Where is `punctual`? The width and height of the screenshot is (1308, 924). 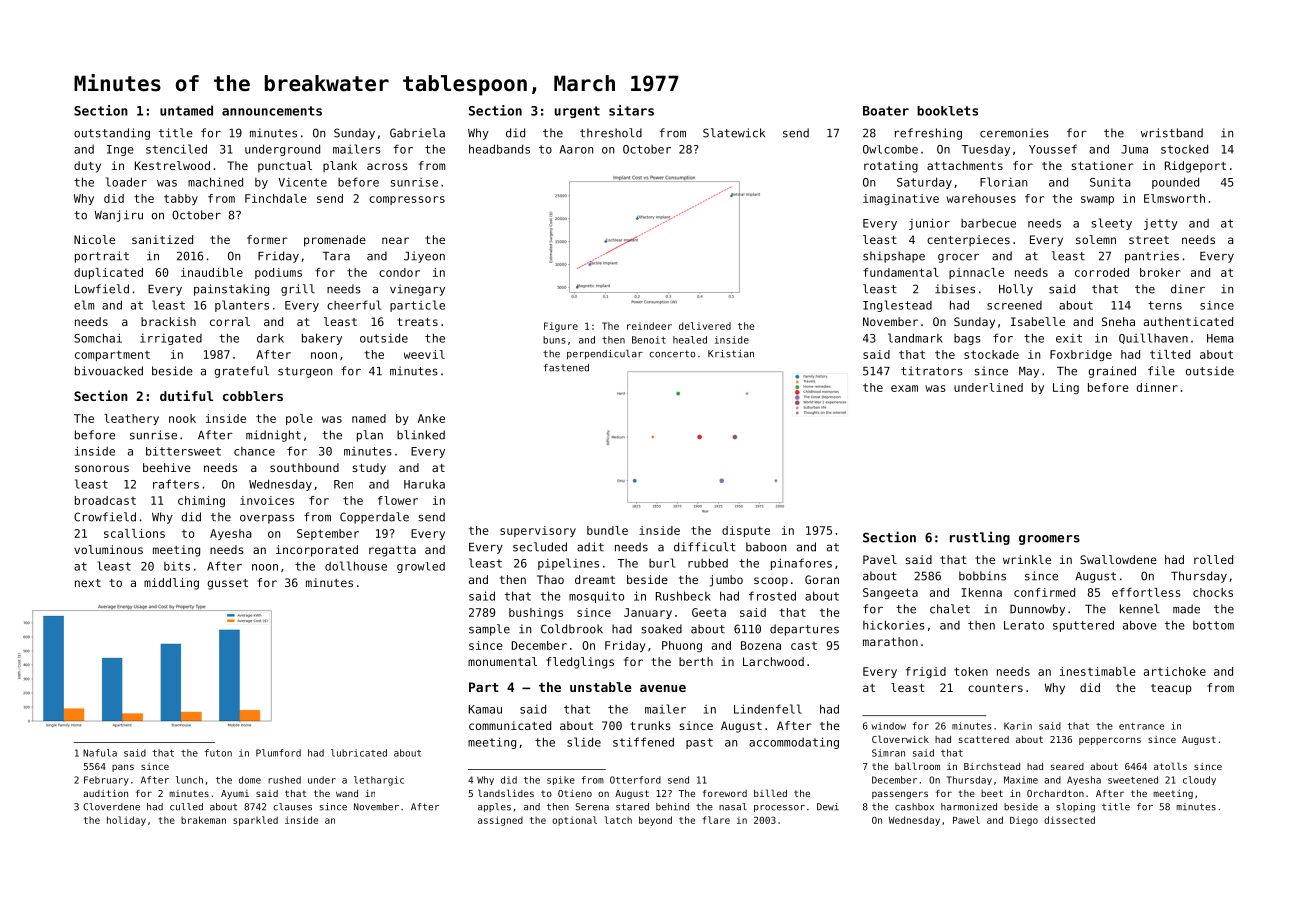
punctual is located at coordinates (285, 167).
